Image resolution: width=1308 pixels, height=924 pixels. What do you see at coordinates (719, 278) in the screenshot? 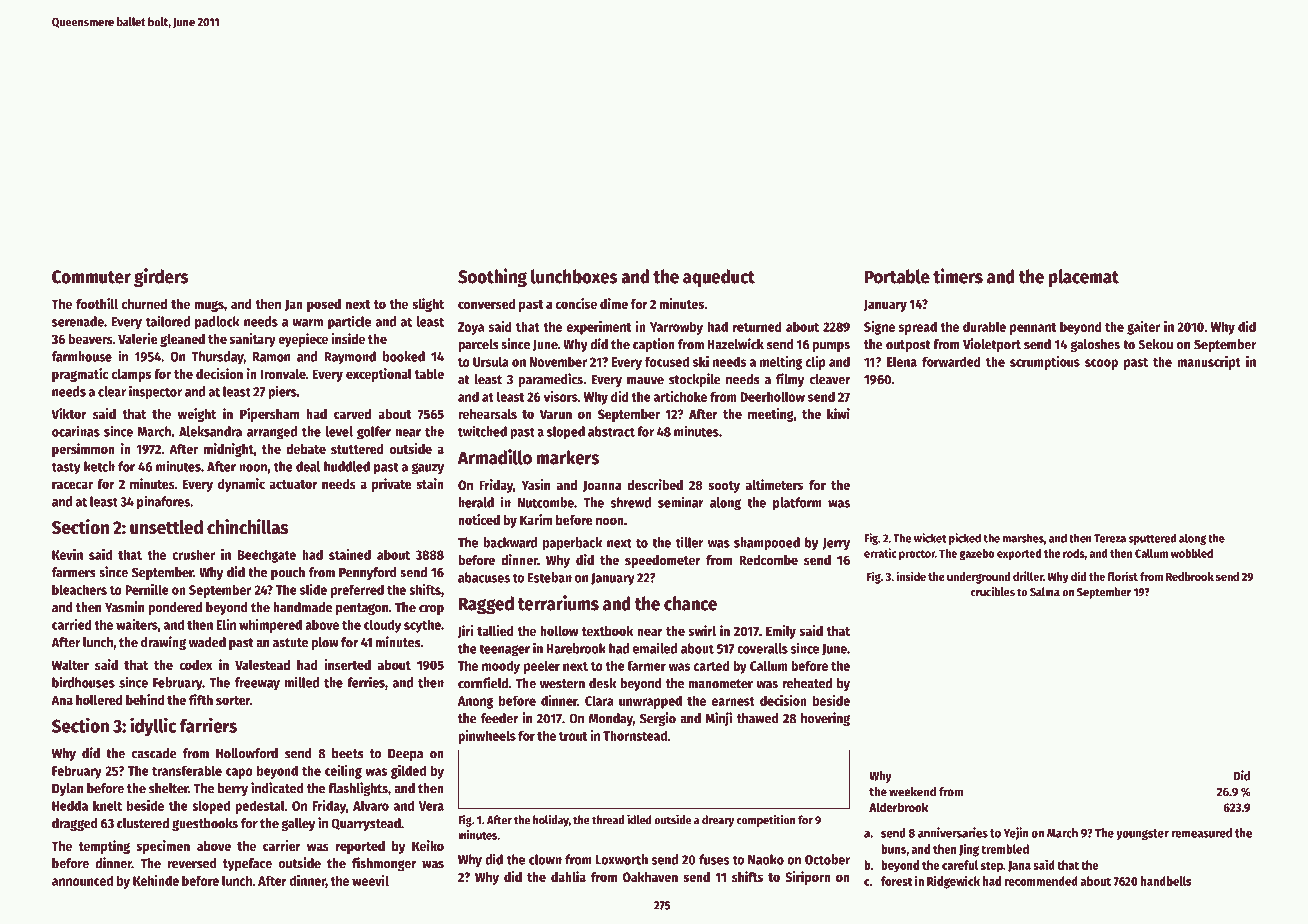
I see `aqueduct` at bounding box center [719, 278].
